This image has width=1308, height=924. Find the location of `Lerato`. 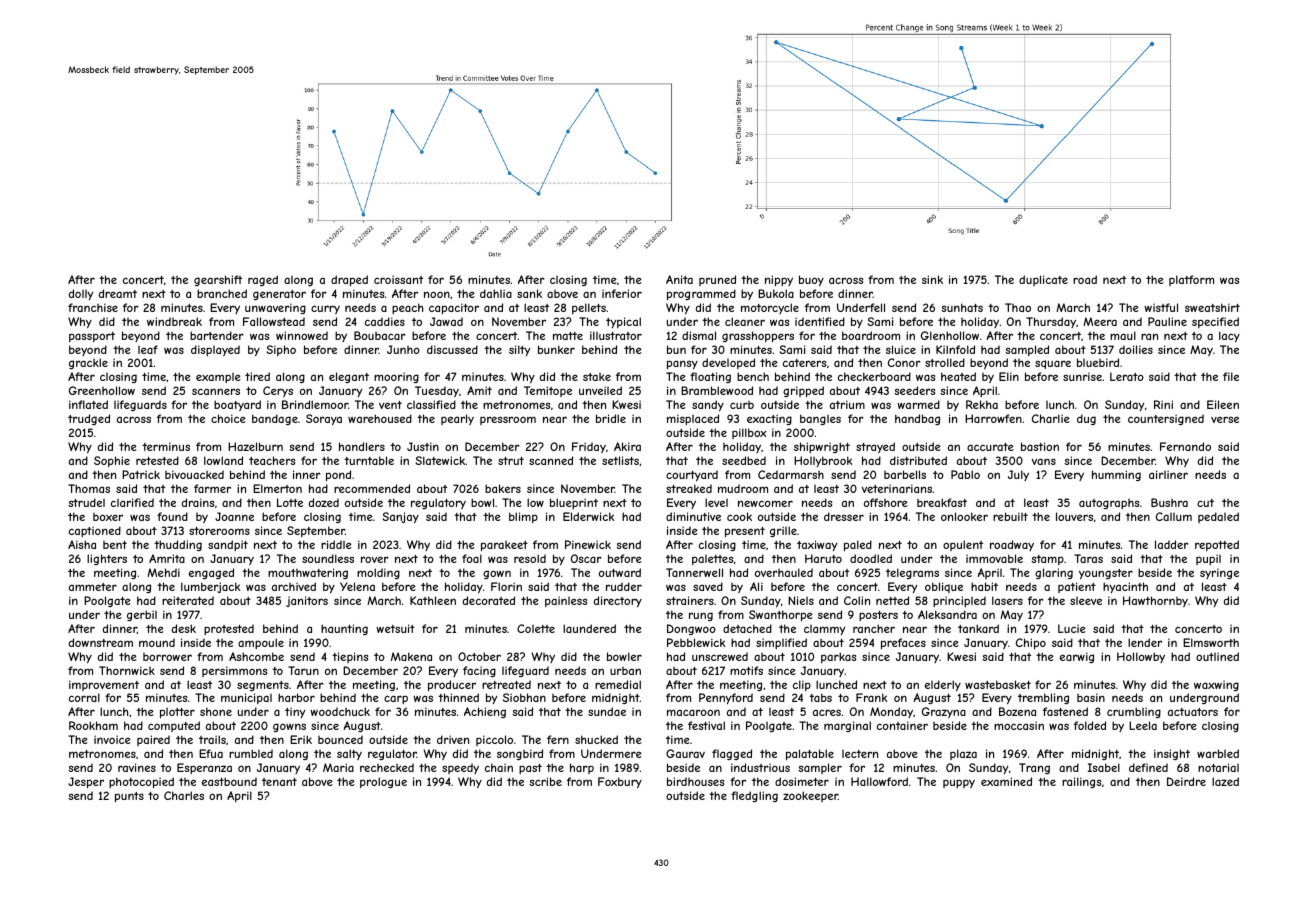

Lerato is located at coordinates (1127, 376).
